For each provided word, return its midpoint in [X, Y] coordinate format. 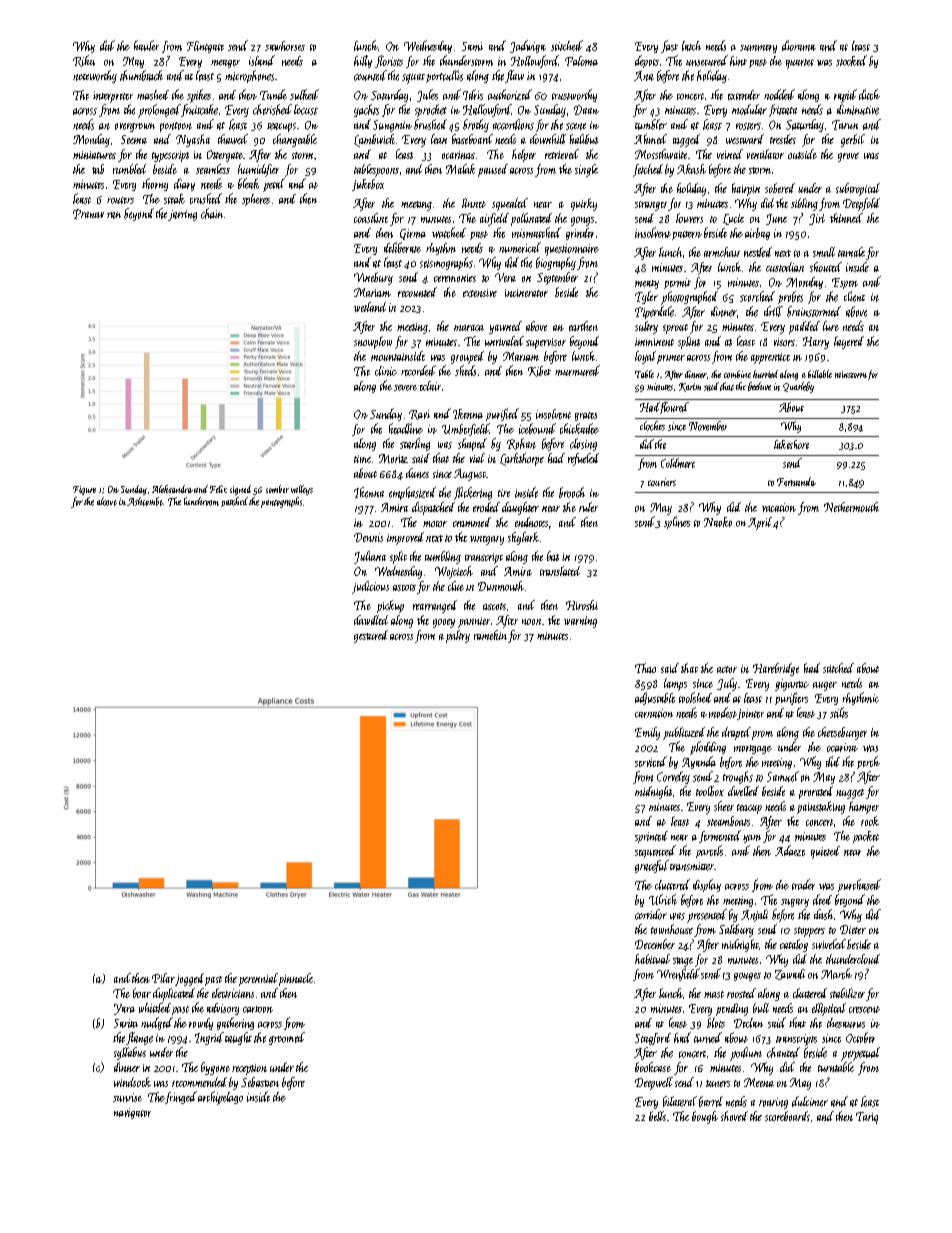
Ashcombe [145, 501]
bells [657, 1116]
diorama [799, 45]
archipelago [220, 1098]
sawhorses [285, 46]
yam [752, 839]
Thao [645, 668]
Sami [472, 46]
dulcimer [810, 1101]
